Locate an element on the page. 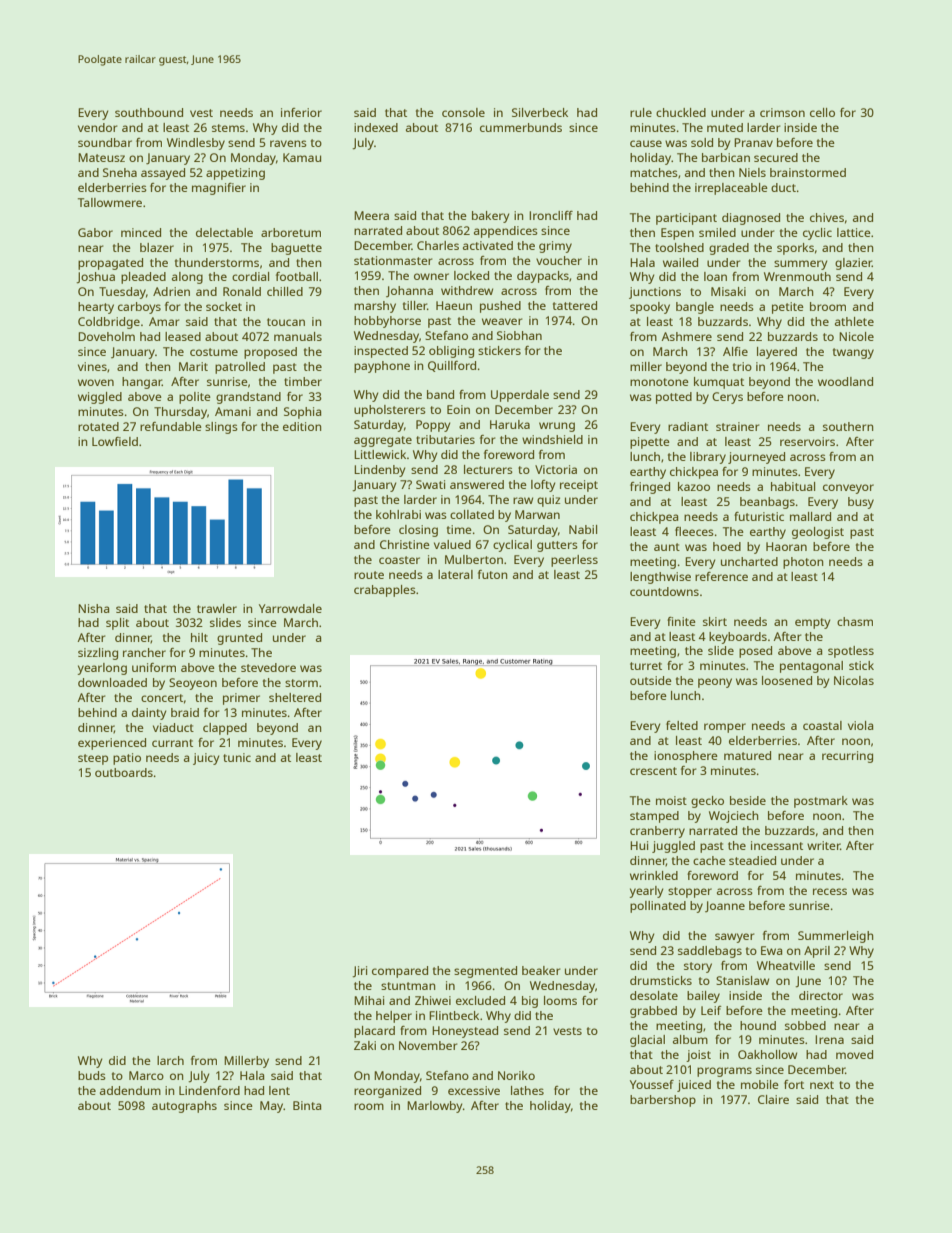  Silverbeck is located at coordinates (540, 112).
